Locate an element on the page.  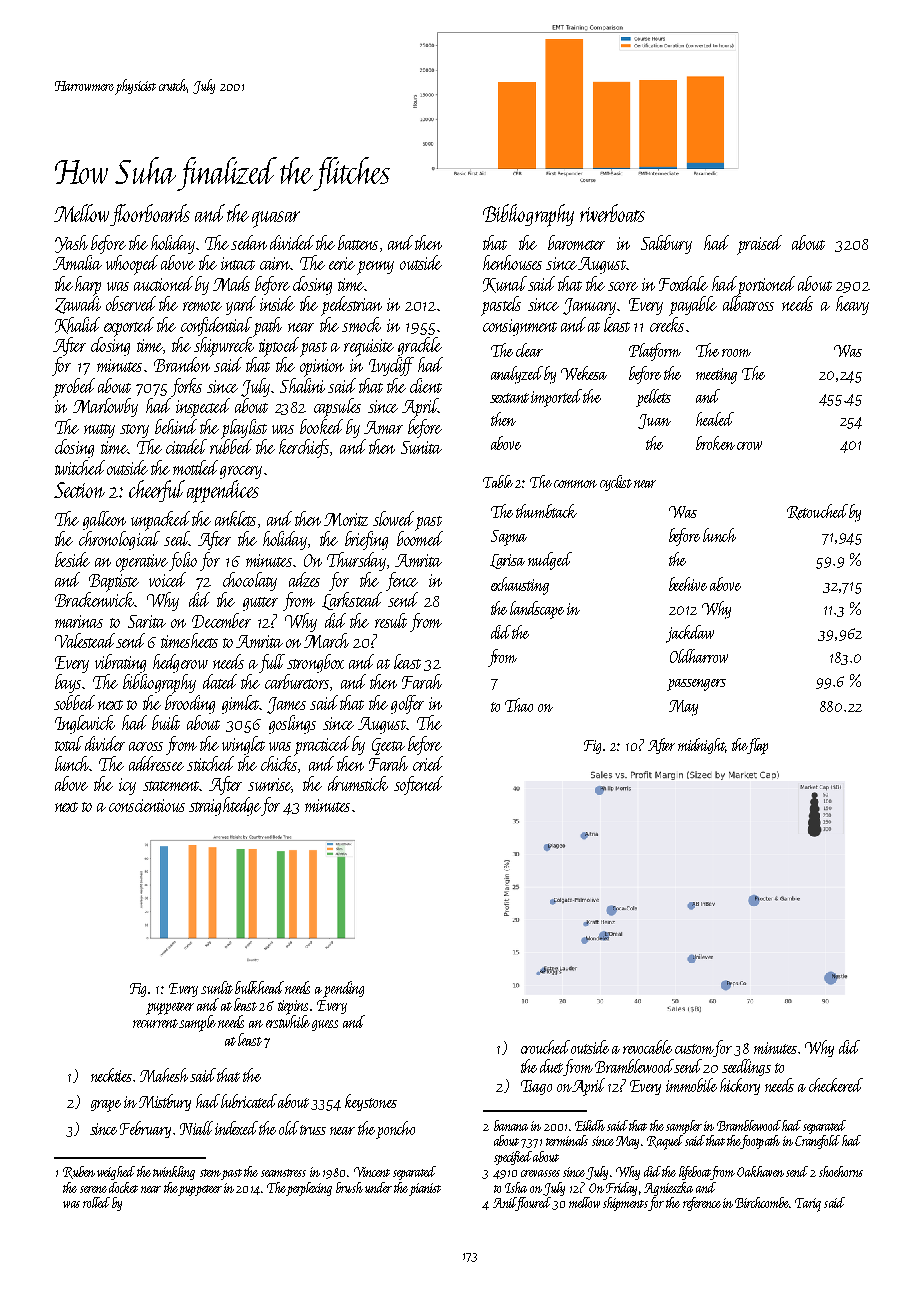
pedestrian is located at coordinates (351, 306).
